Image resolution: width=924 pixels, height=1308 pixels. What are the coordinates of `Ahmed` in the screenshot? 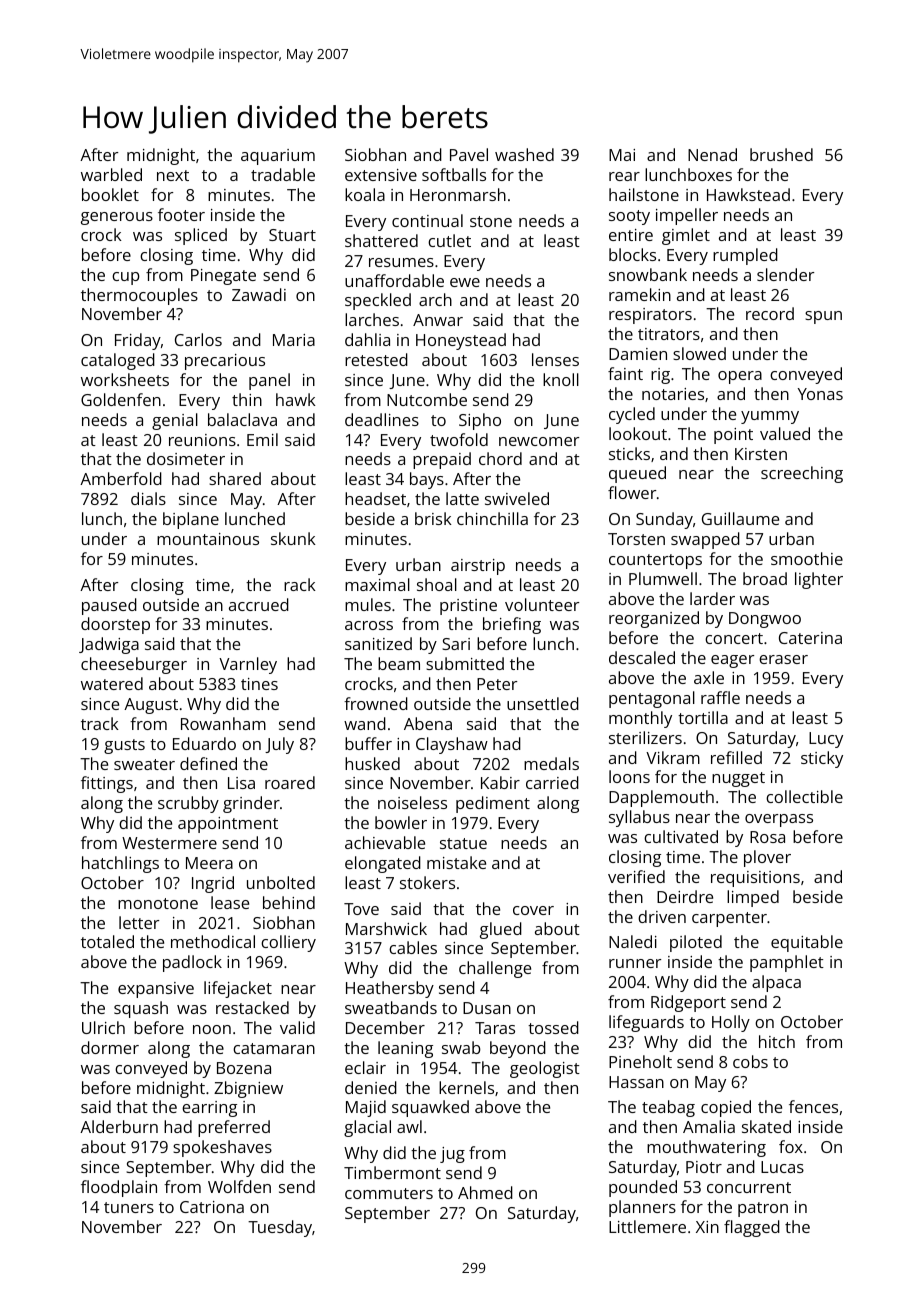 It's located at (485, 1192).
